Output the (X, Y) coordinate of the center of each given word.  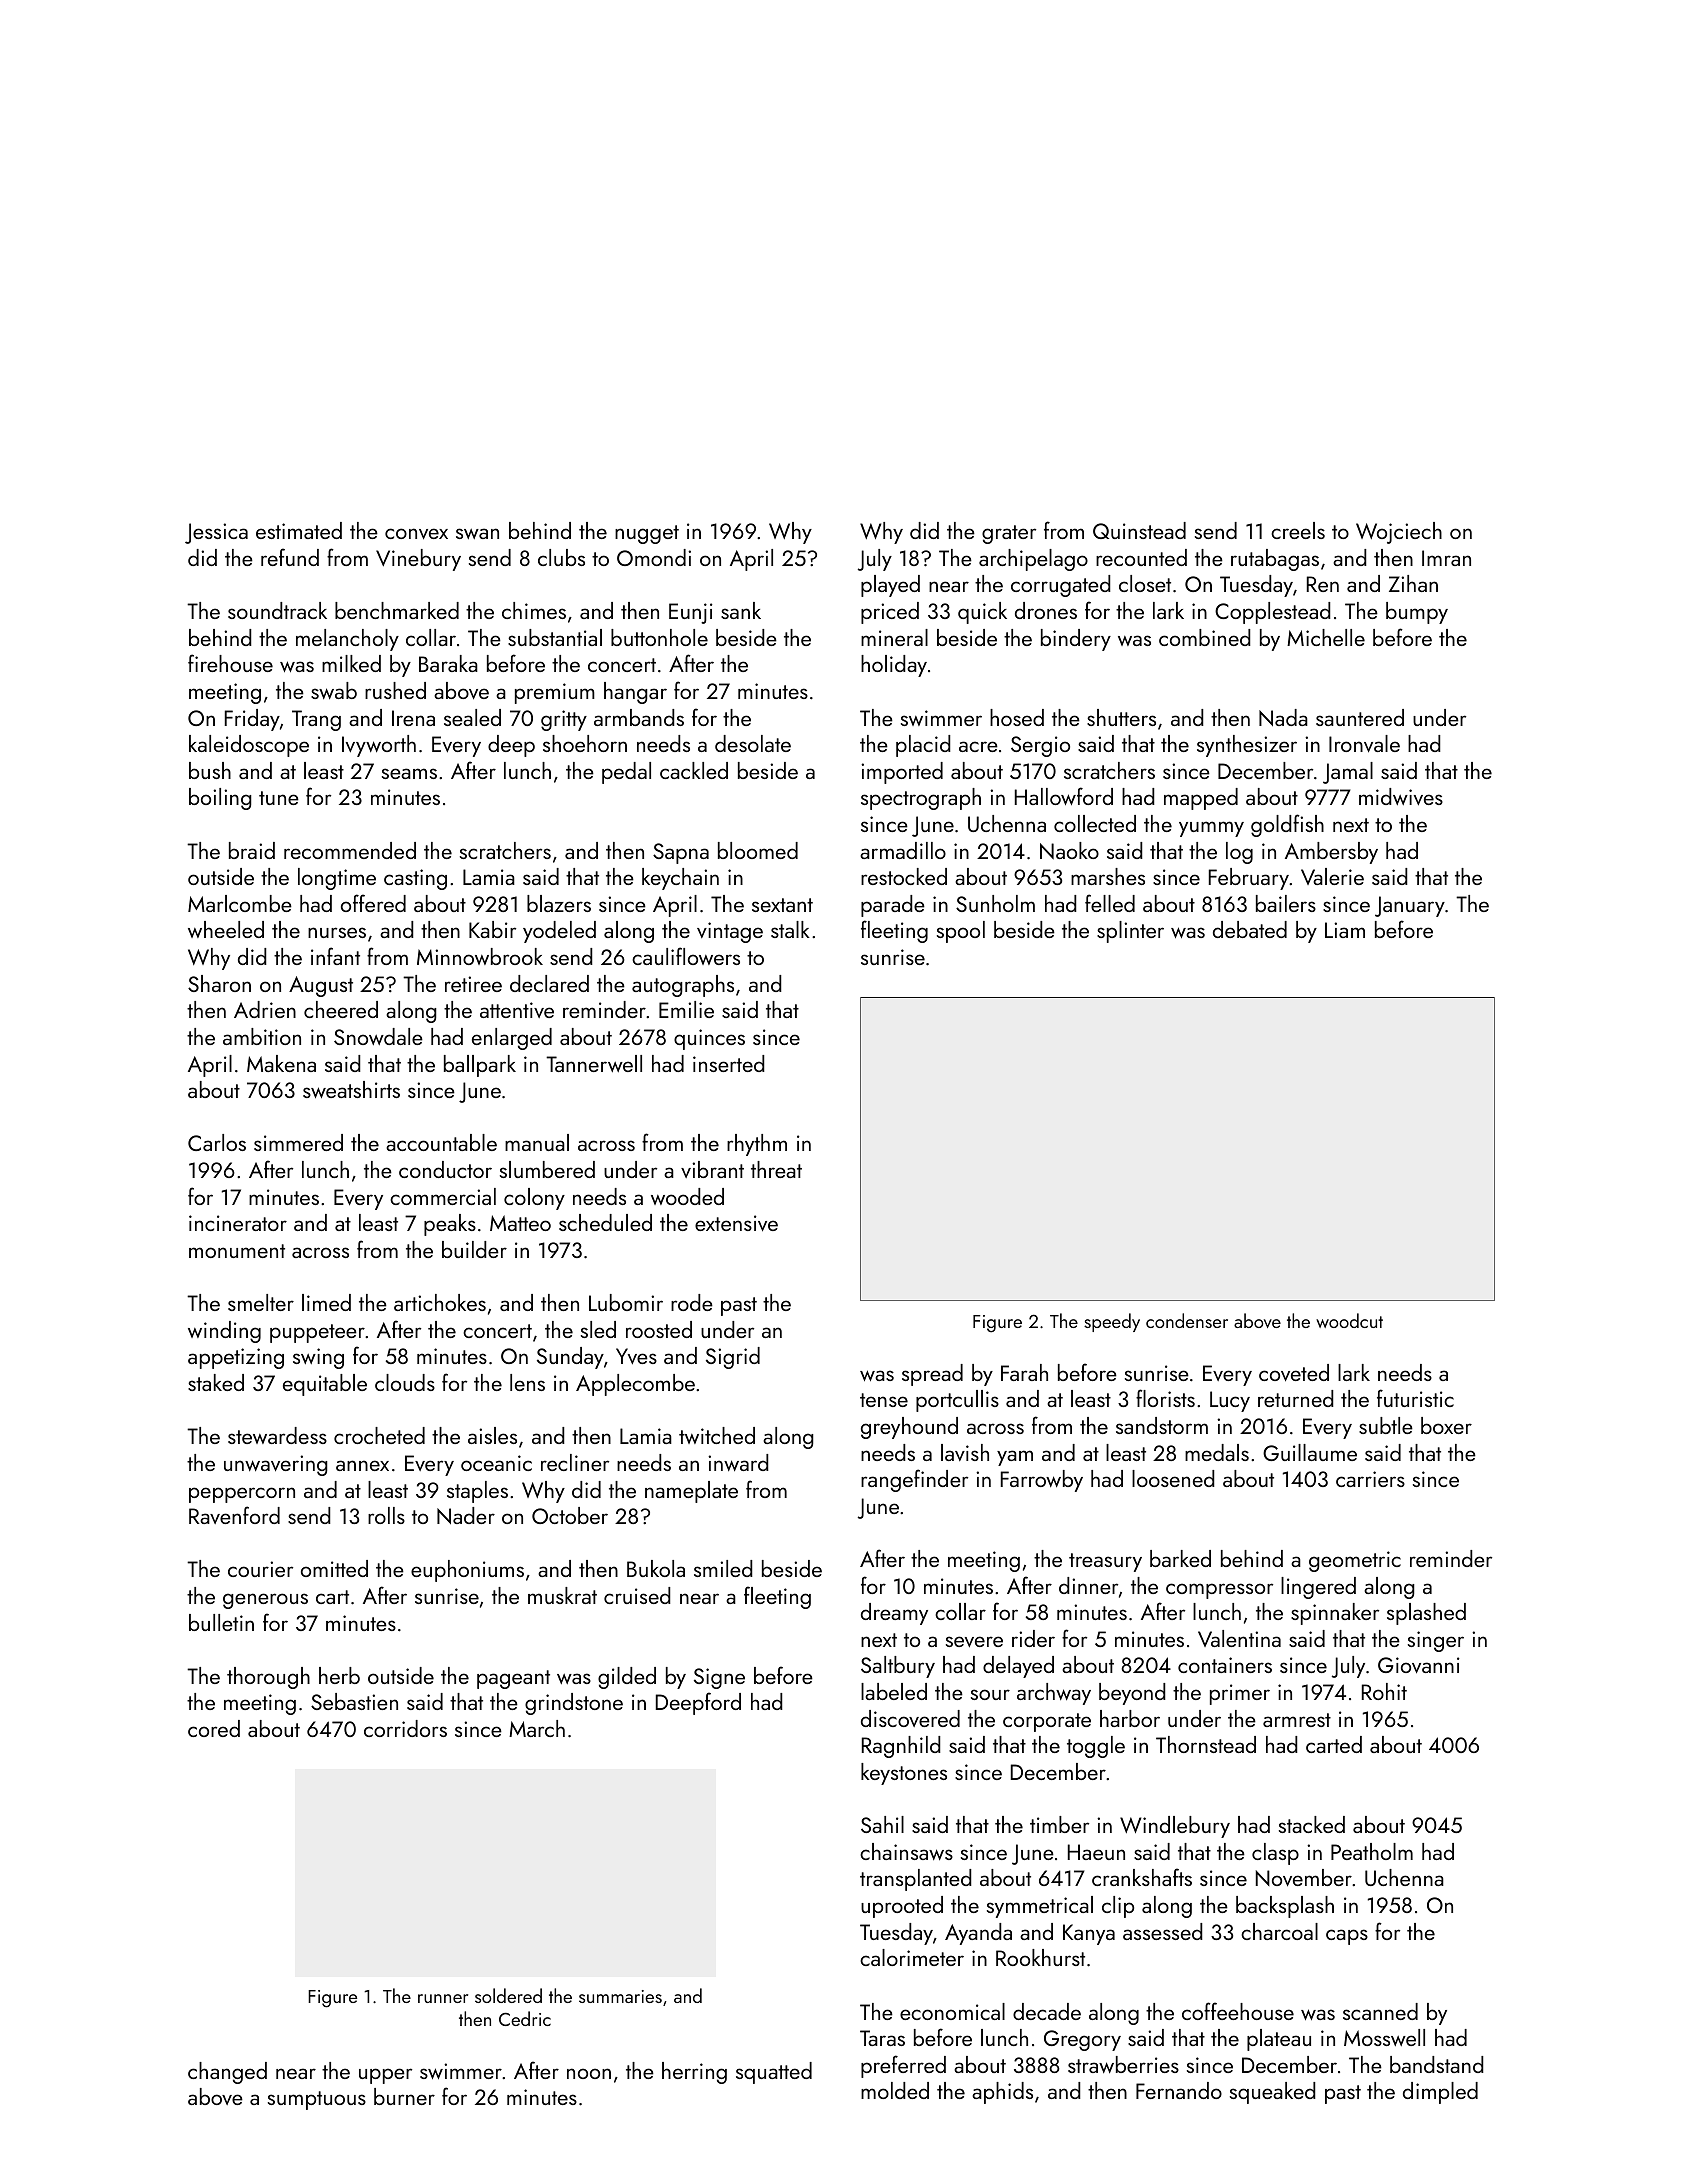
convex (416, 534)
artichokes (440, 1302)
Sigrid (733, 1358)
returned (1296, 1398)
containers (1225, 1665)
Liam (1345, 930)
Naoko (1069, 851)
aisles (492, 1435)
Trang (316, 720)
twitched (717, 1435)
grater (1009, 534)
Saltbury (898, 1667)
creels (1298, 530)
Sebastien (354, 1701)
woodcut (1349, 1320)
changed (227, 2073)
